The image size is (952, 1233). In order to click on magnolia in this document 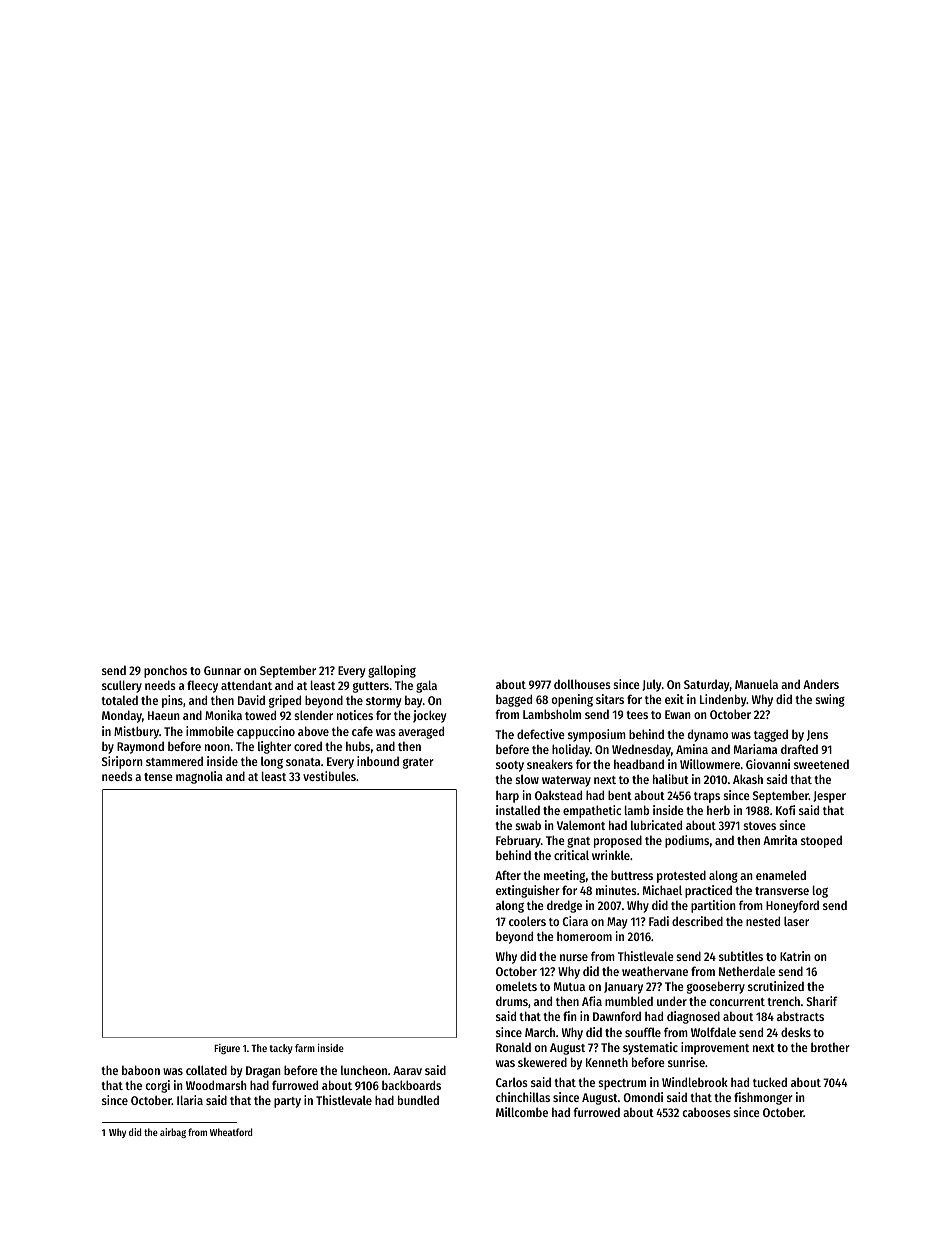, I will do `click(199, 777)`.
